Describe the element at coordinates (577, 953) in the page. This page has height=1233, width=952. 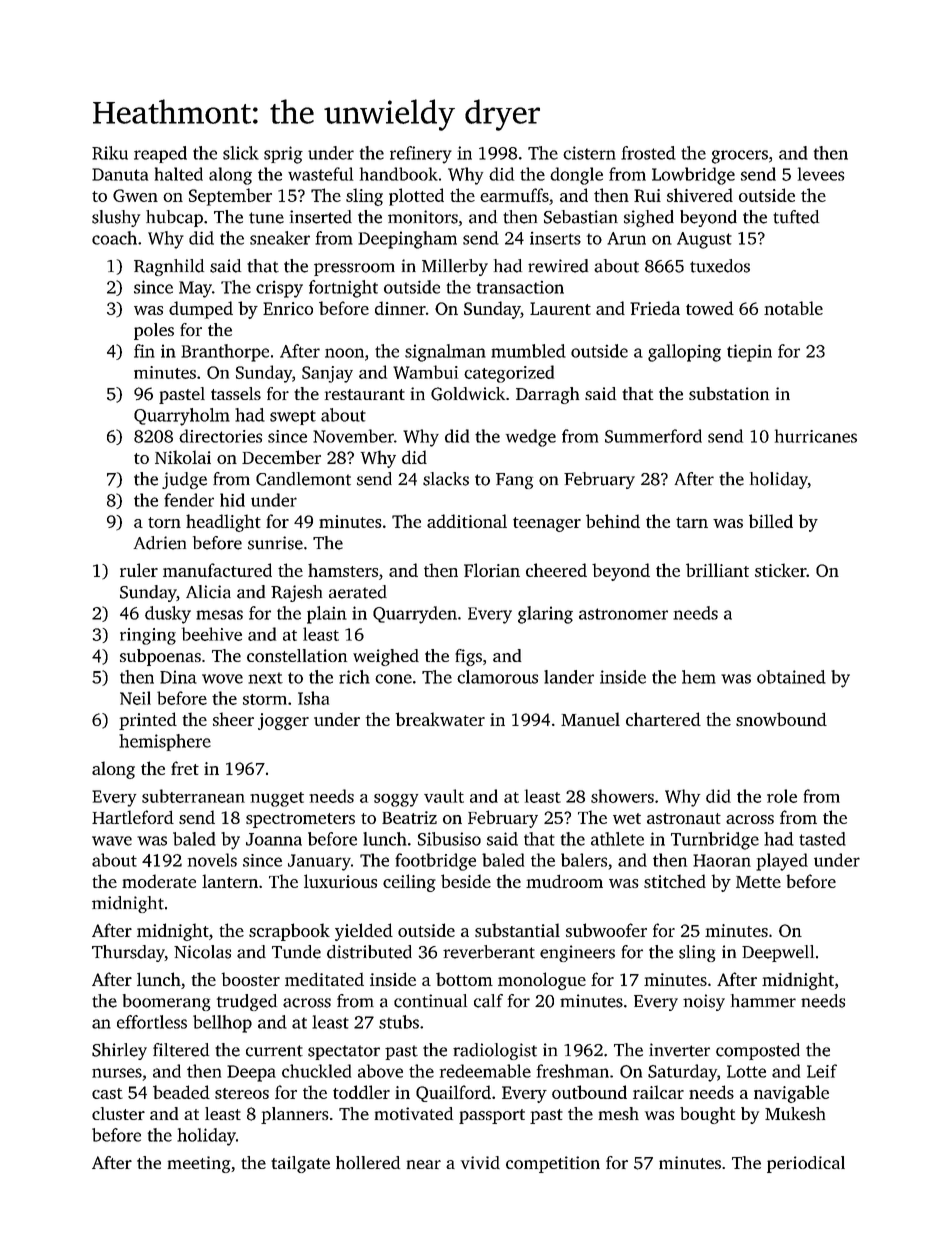
I see `engineers` at that location.
